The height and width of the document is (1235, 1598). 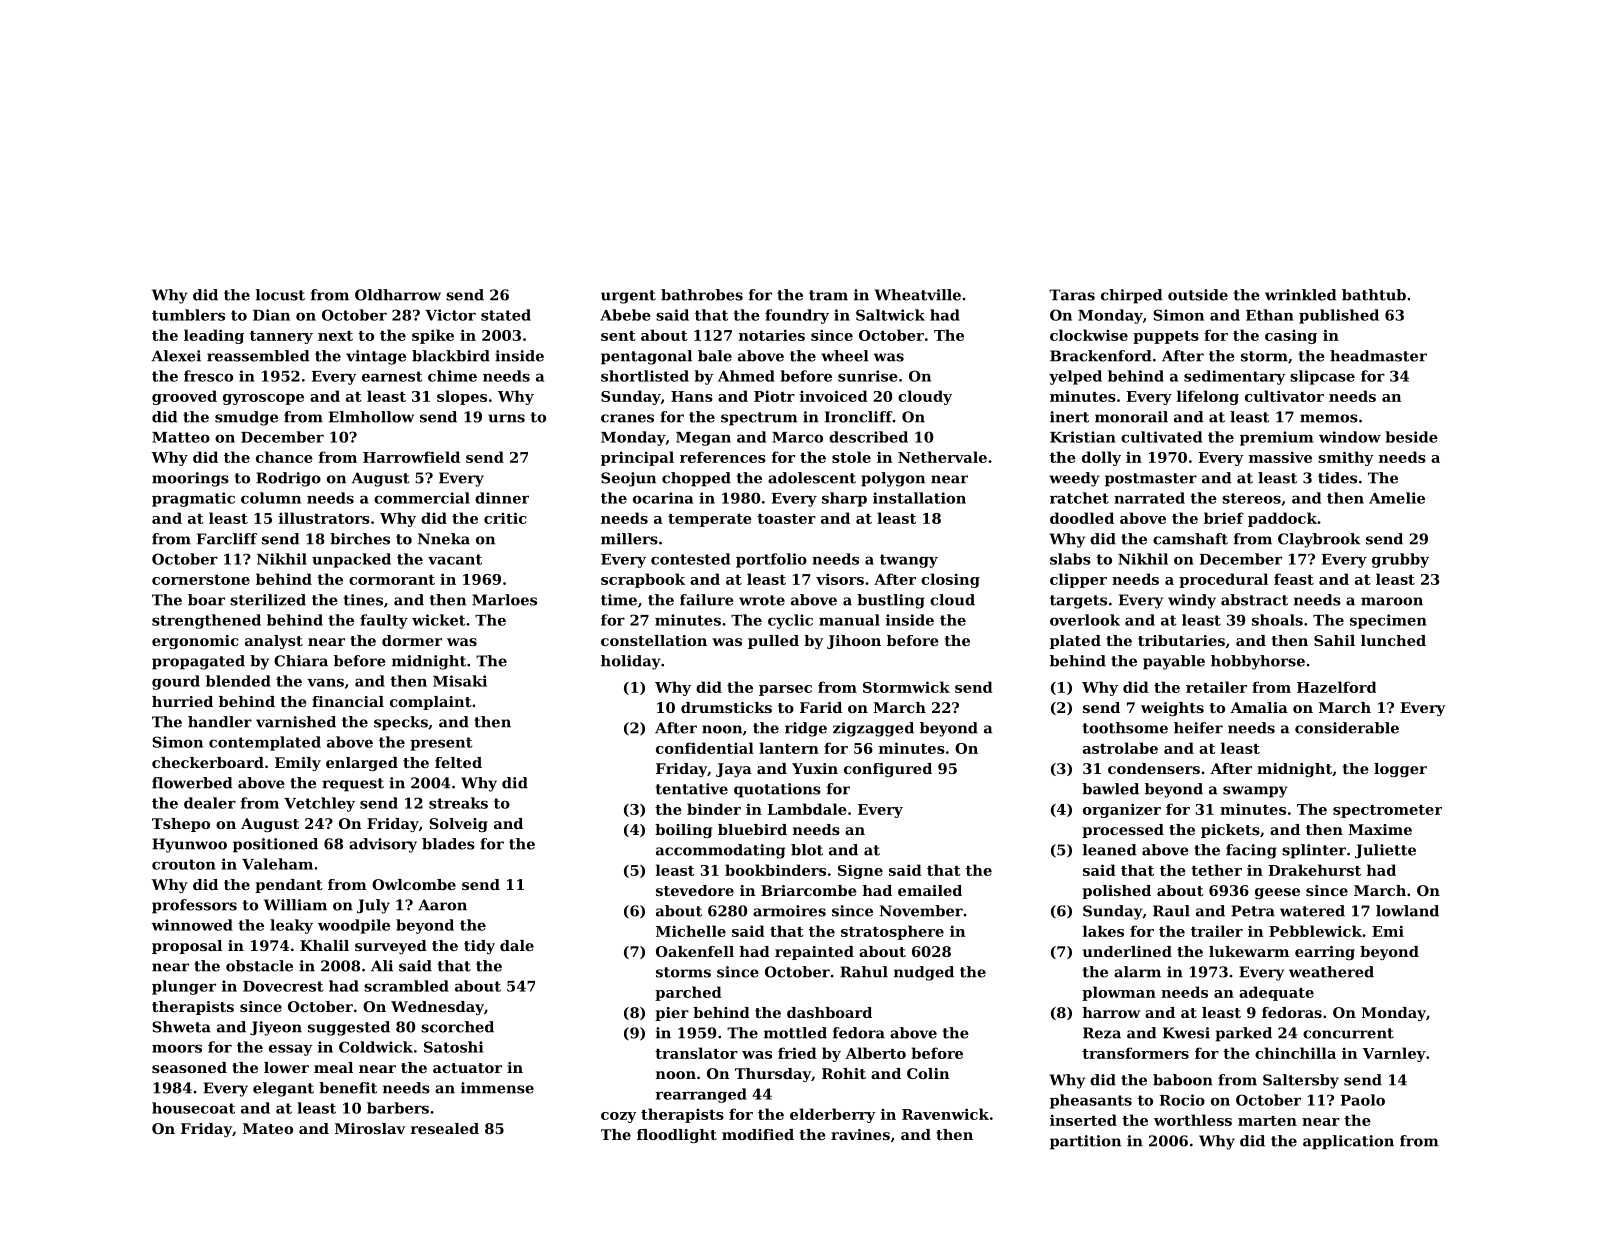 I want to click on locust, so click(x=280, y=295).
